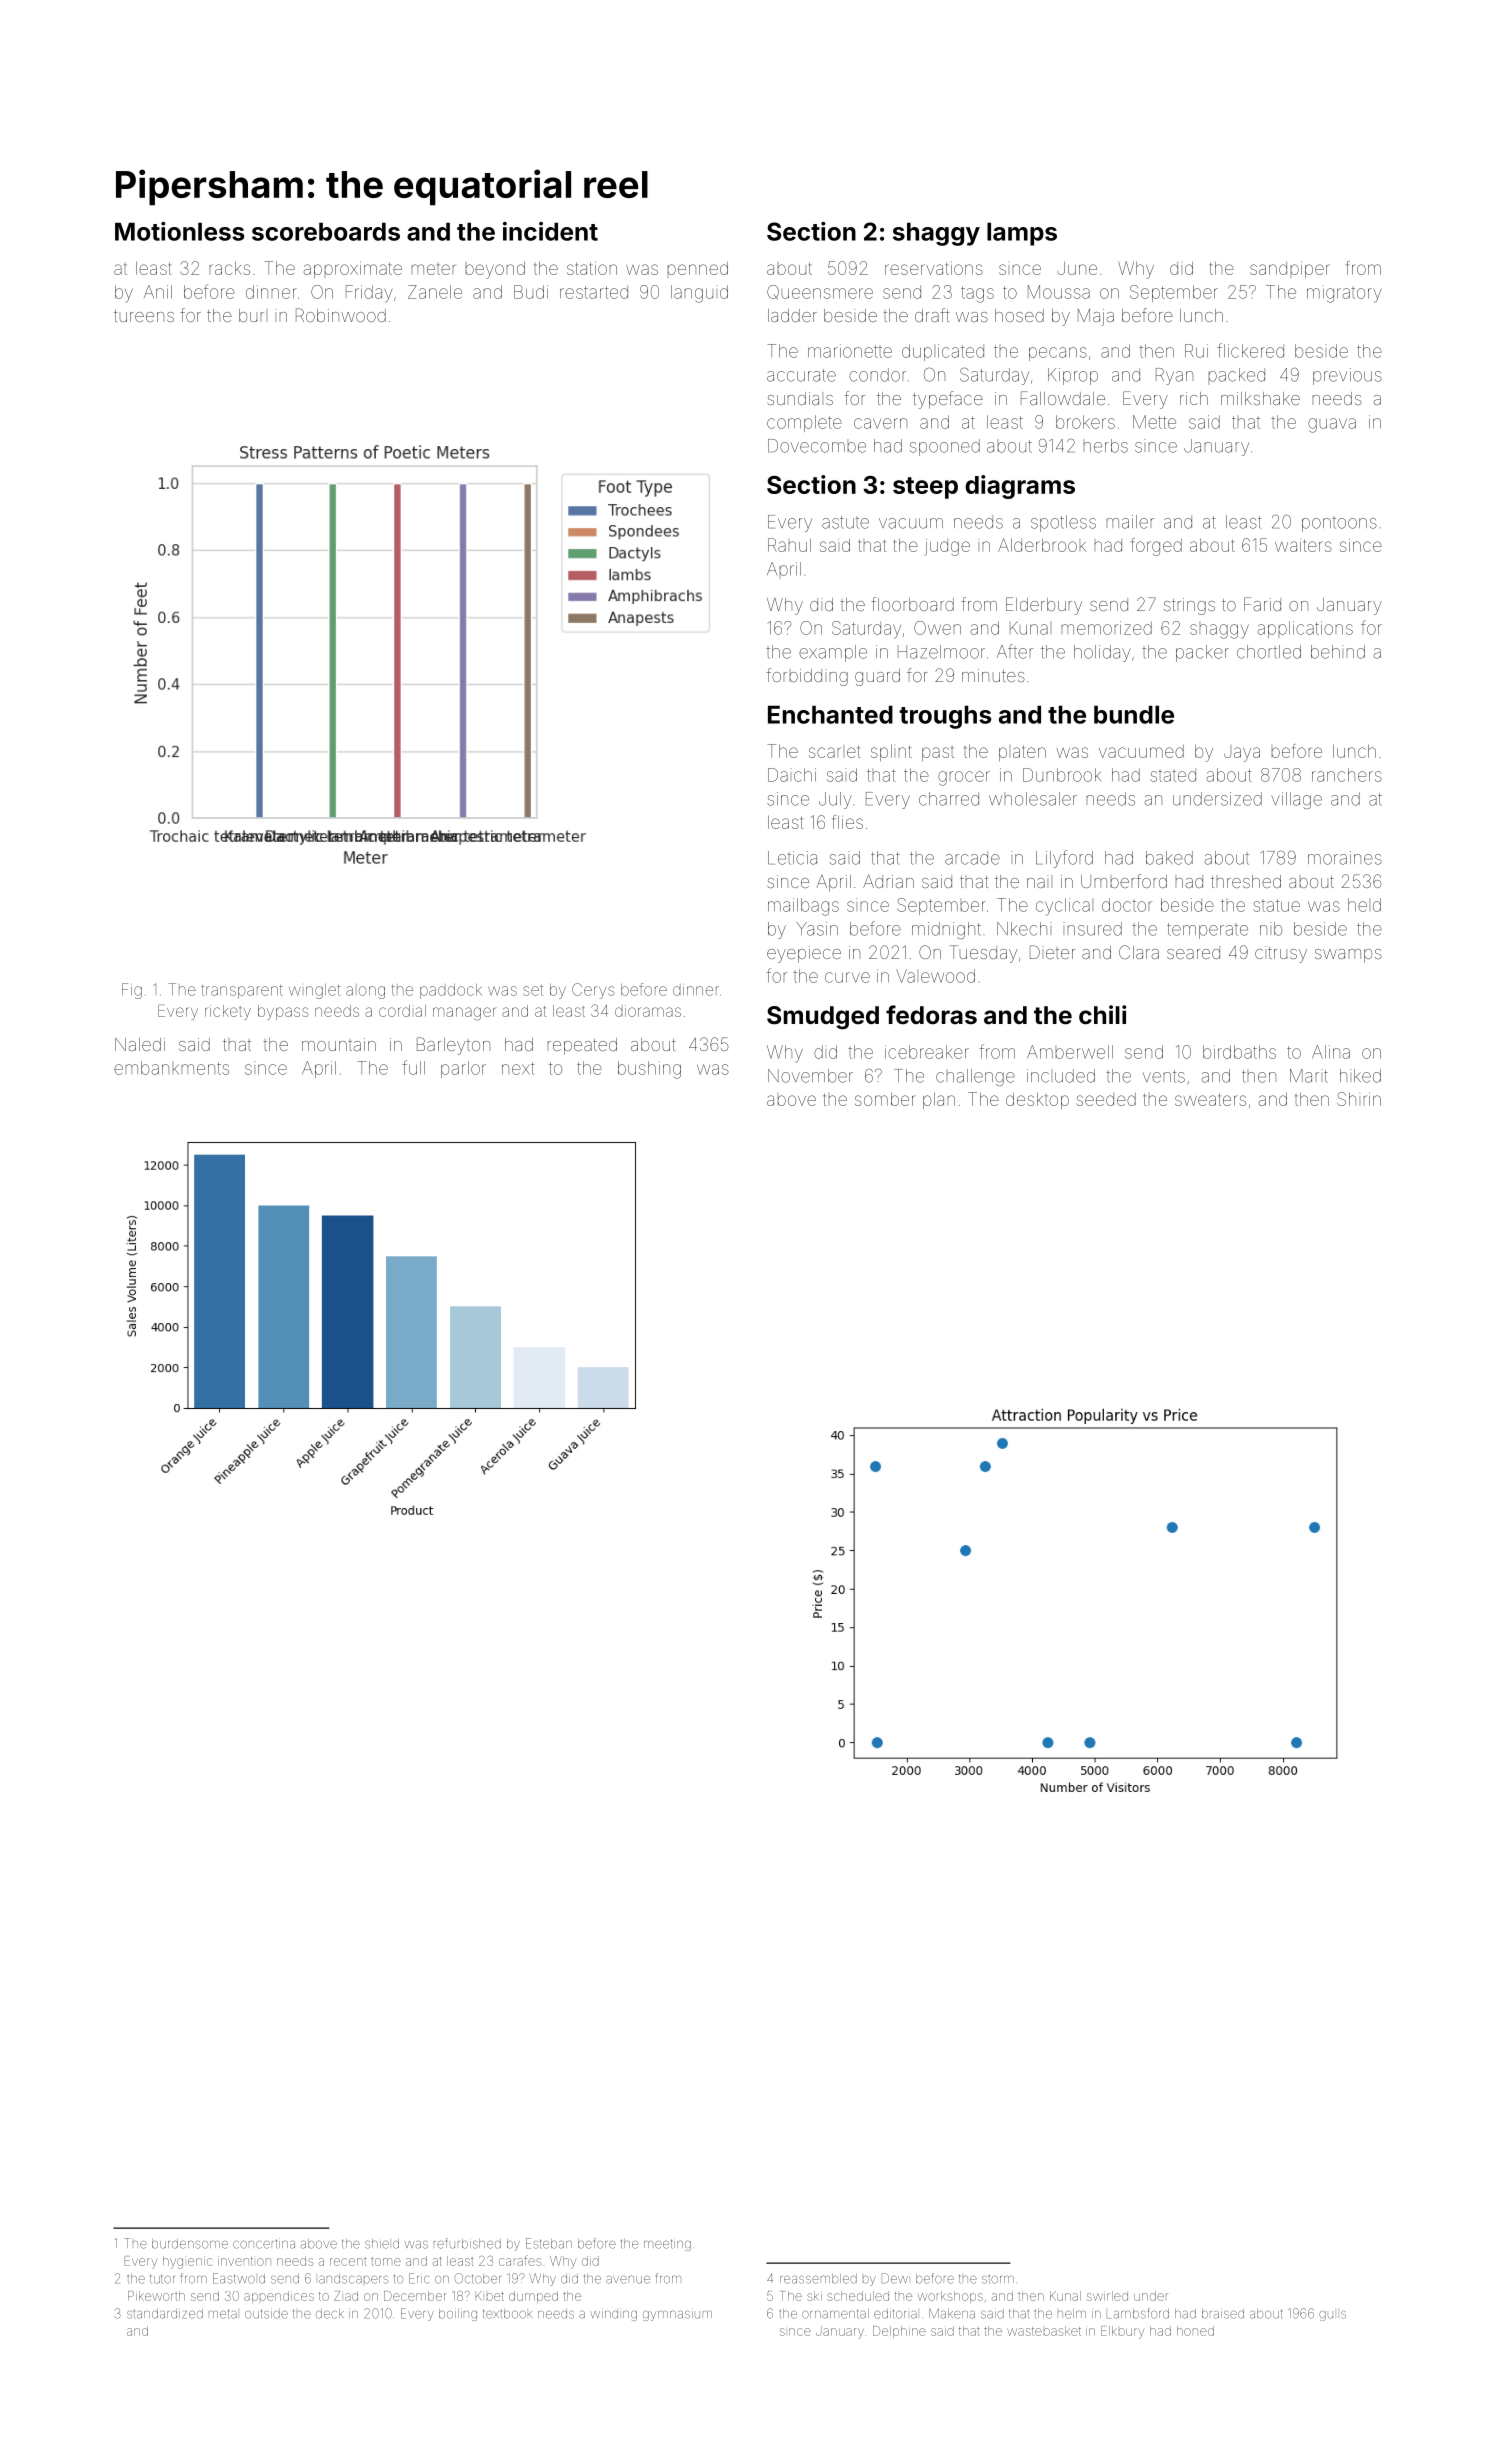 The width and height of the page is (1496, 2464). Describe the element at coordinates (1339, 525) in the page. I see `pontoons` at that location.
